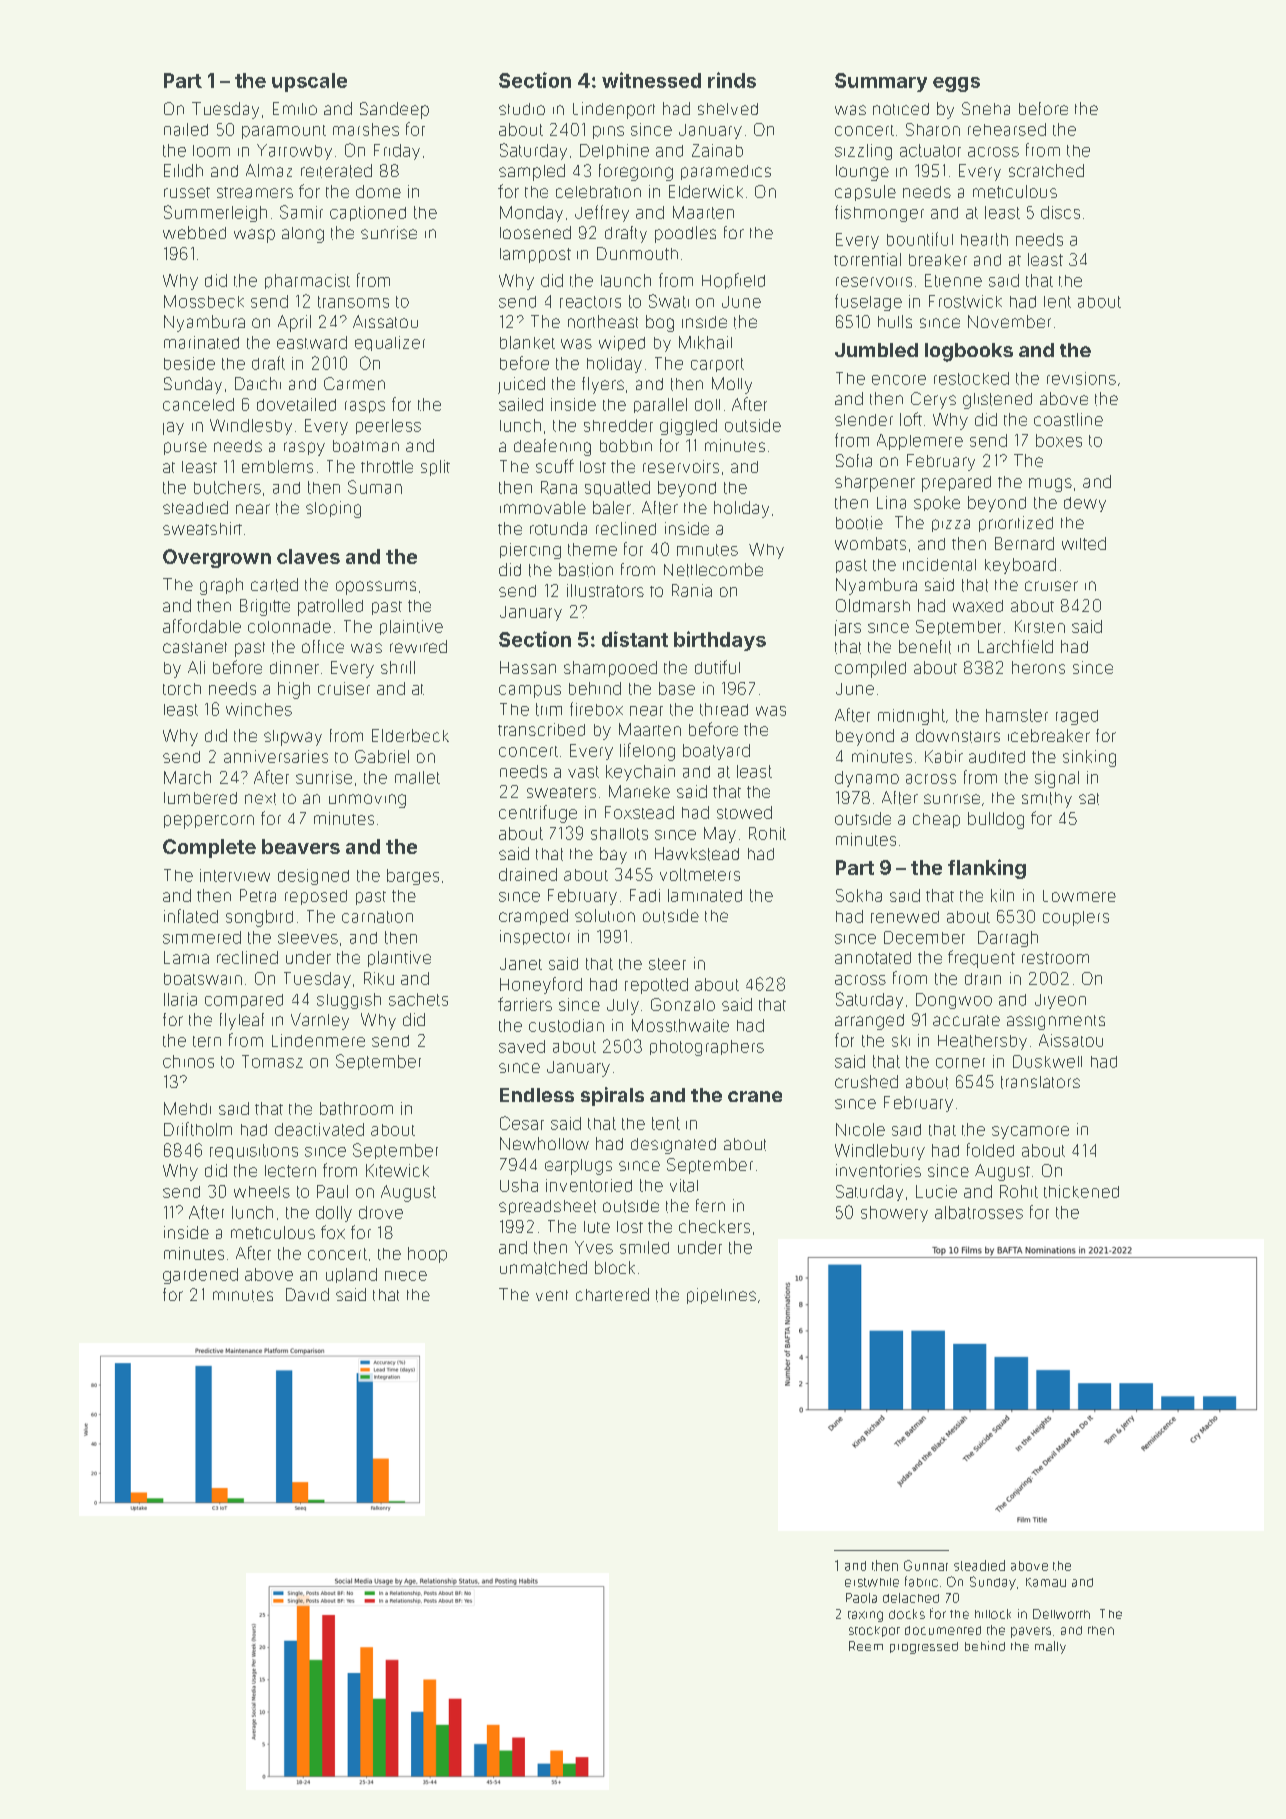 The height and width of the screenshot is (1819, 1286). I want to click on flyers, so click(603, 385).
